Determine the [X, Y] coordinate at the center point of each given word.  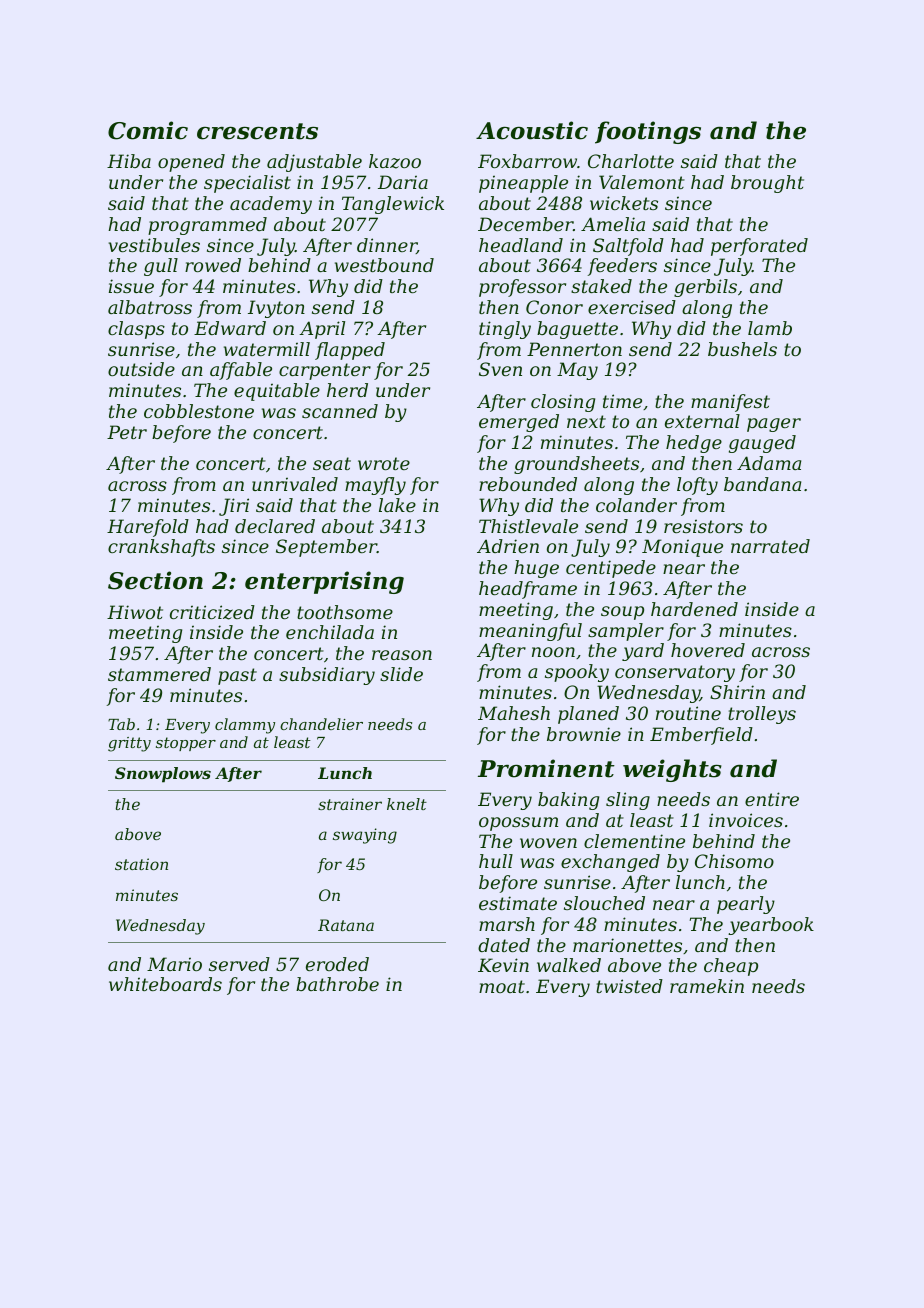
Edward [230, 328]
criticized [212, 612]
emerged [519, 423]
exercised [632, 307]
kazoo [395, 161]
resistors [703, 526]
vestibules [154, 245]
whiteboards [165, 984]
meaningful [530, 632]
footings [648, 132]
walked [569, 965]
